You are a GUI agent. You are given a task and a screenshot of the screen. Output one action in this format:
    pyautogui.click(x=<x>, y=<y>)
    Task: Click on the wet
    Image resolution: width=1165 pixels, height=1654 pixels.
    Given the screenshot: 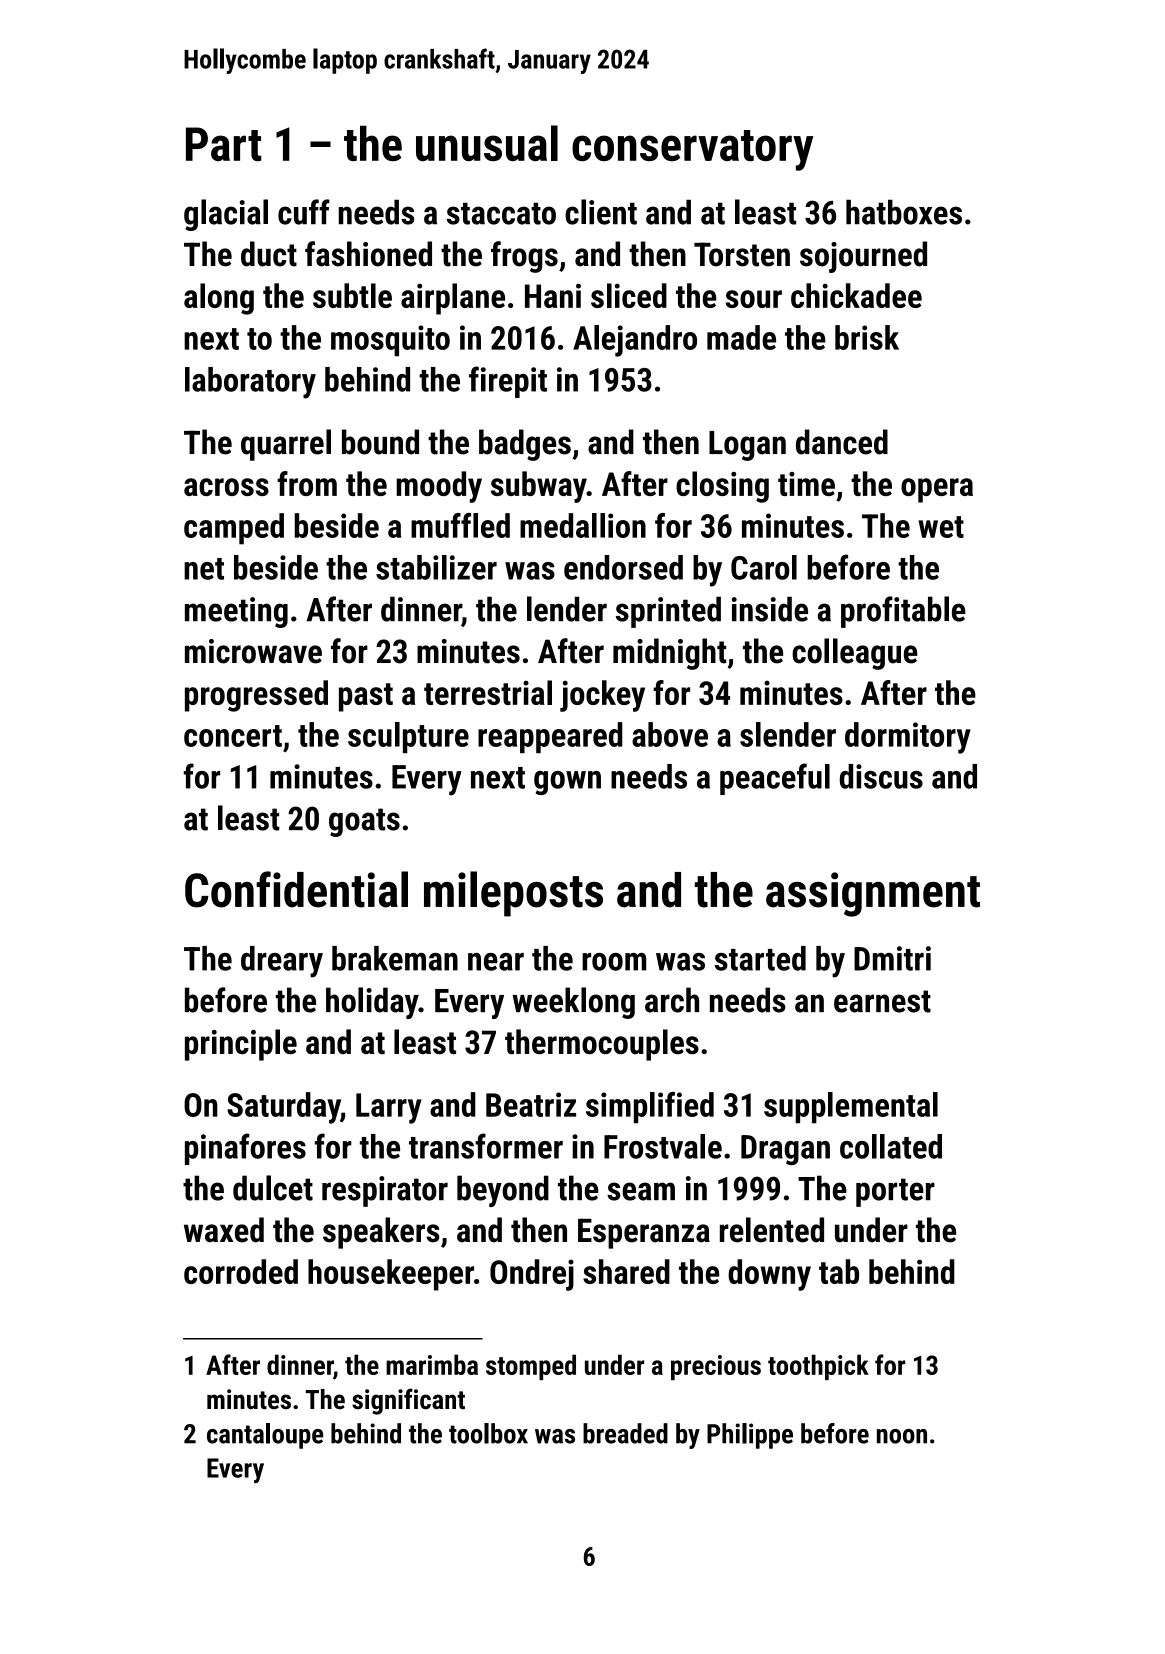 What is the action you would take?
    pyautogui.click(x=941, y=527)
